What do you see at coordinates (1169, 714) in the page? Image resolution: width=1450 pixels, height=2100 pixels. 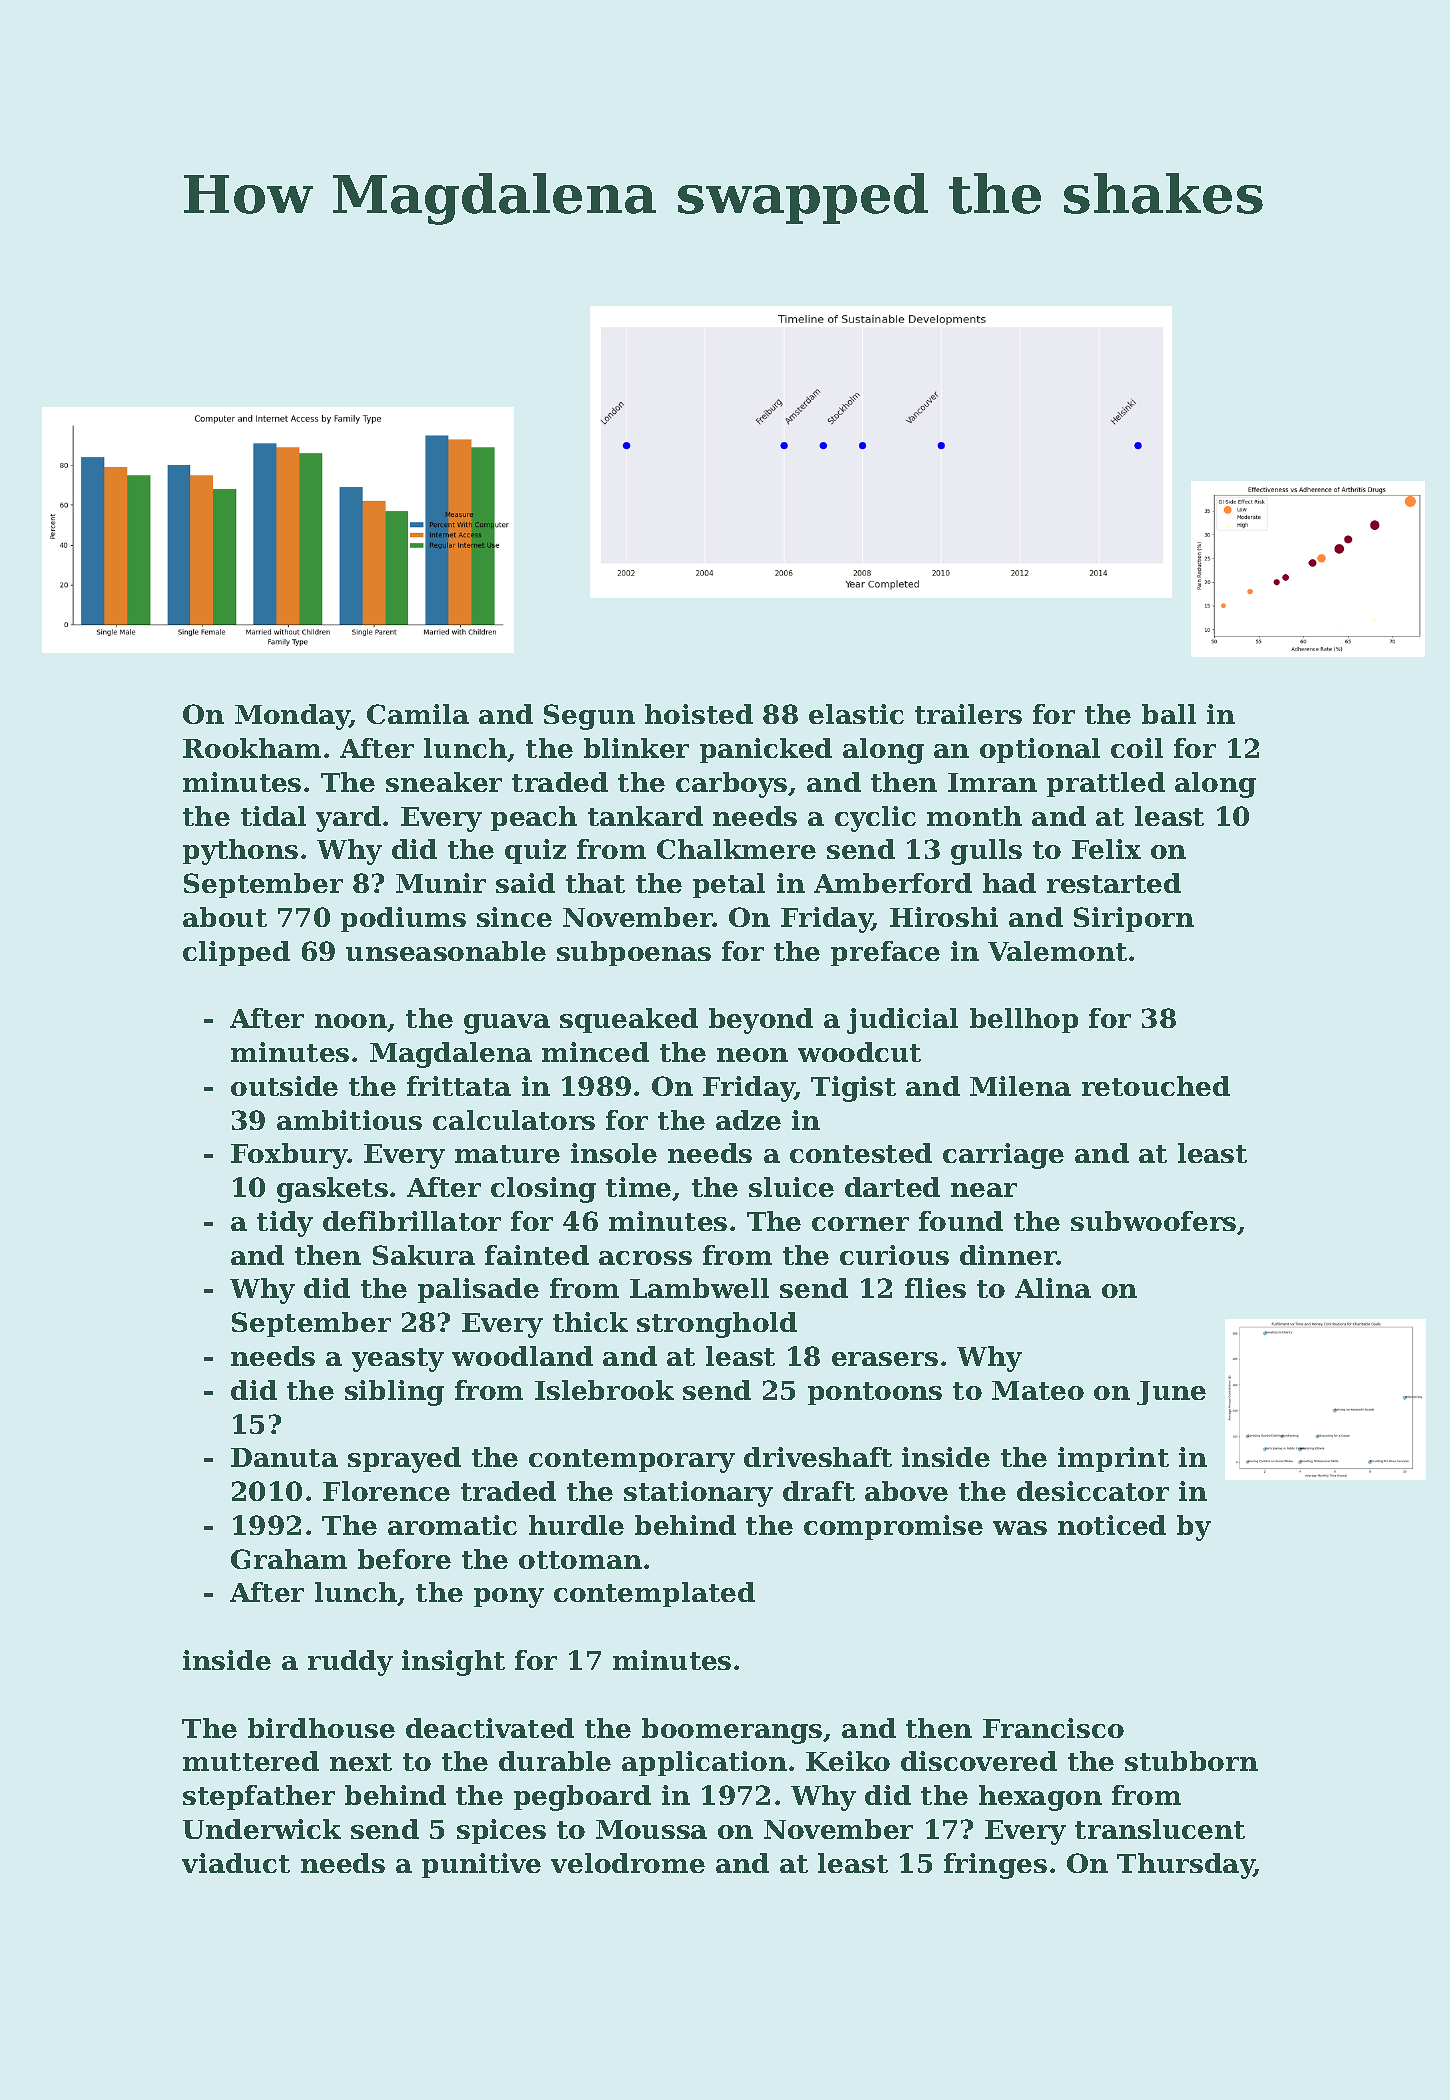 I see `ball` at bounding box center [1169, 714].
